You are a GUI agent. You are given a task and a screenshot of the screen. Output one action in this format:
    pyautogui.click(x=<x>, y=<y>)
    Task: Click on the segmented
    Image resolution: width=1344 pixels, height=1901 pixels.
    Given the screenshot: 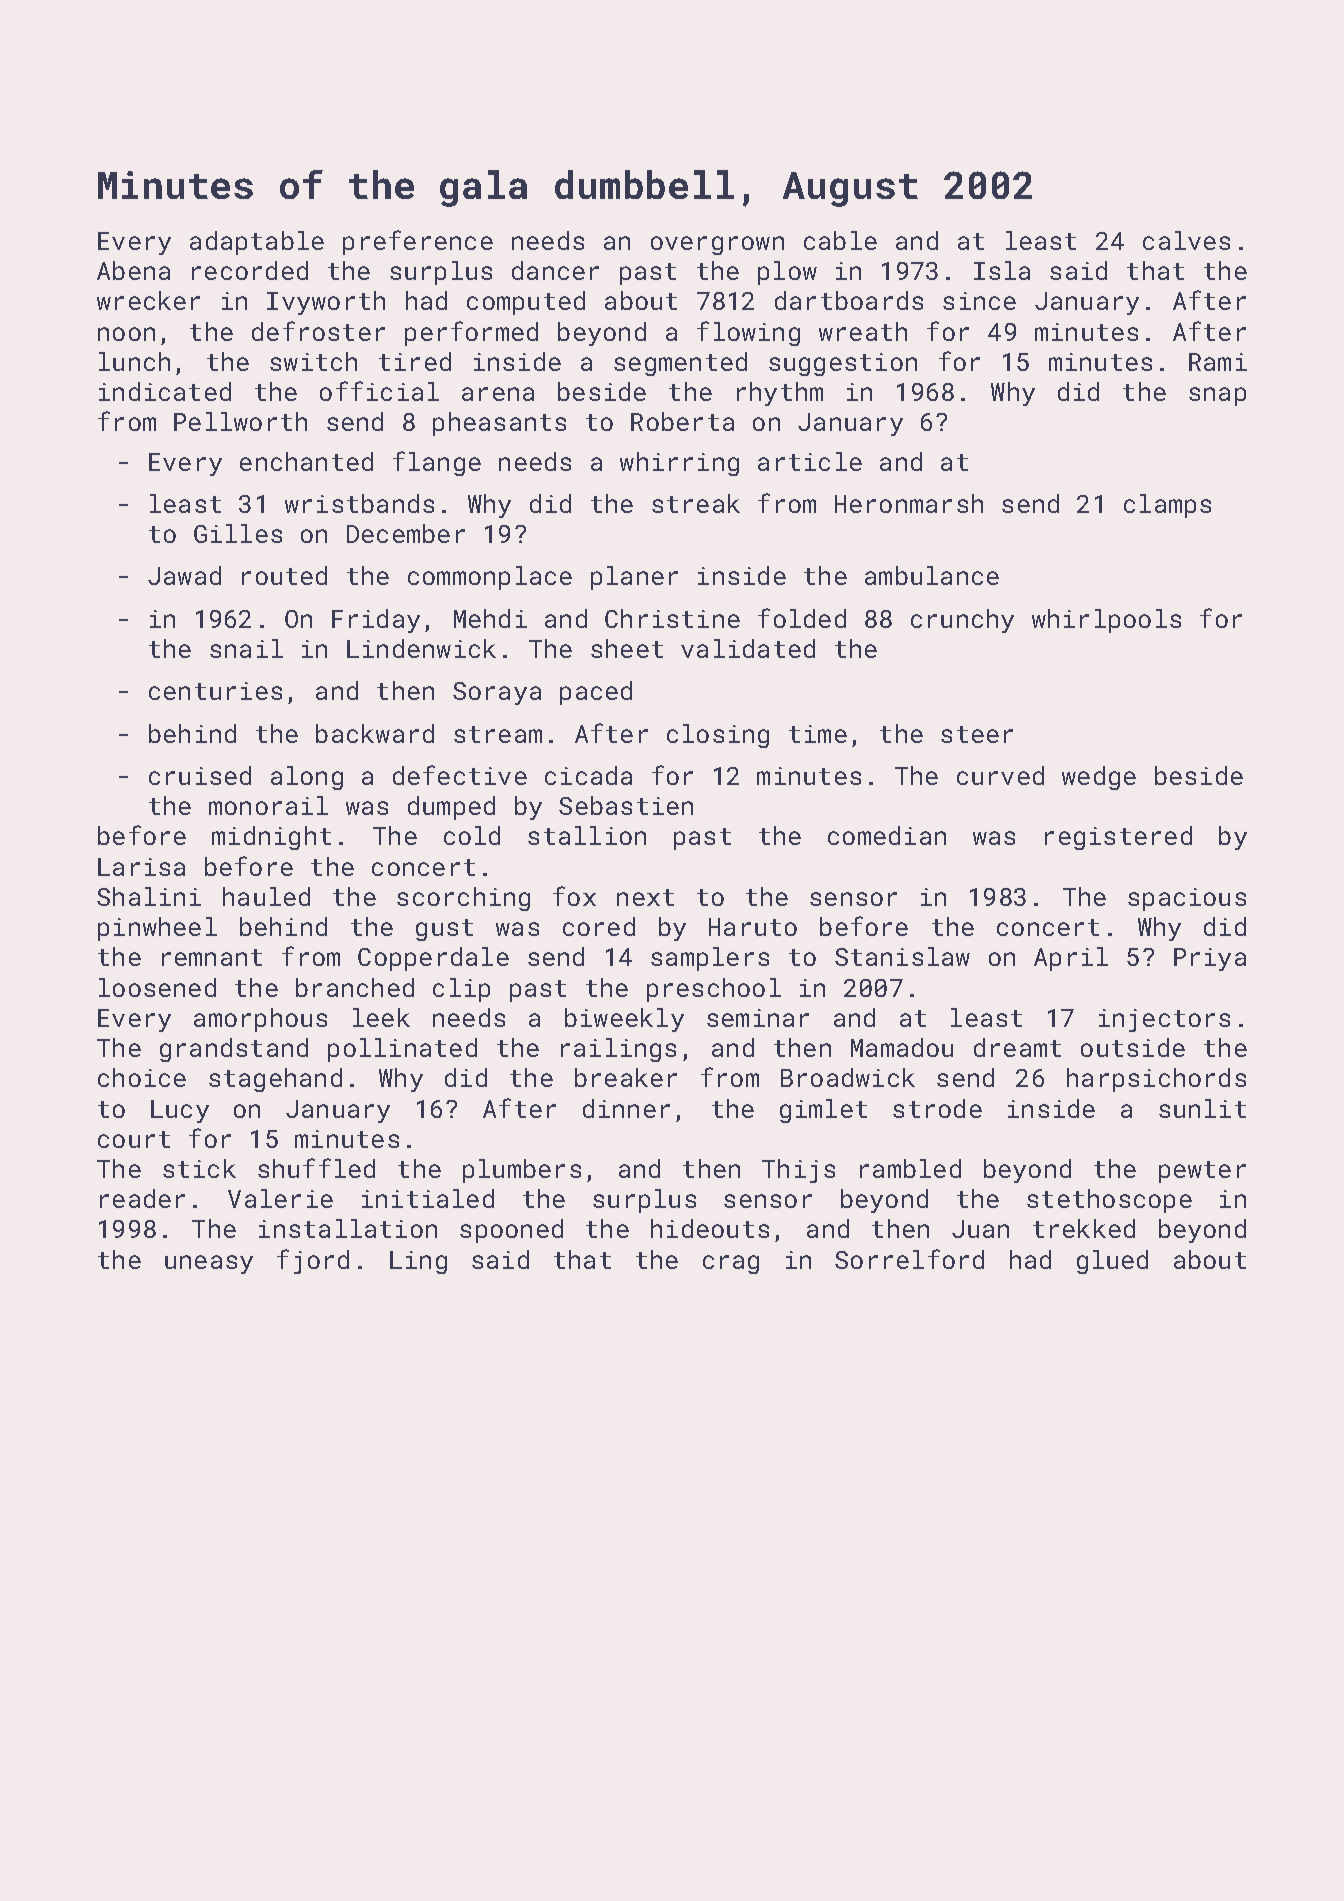 What is the action you would take?
    pyautogui.click(x=680, y=364)
